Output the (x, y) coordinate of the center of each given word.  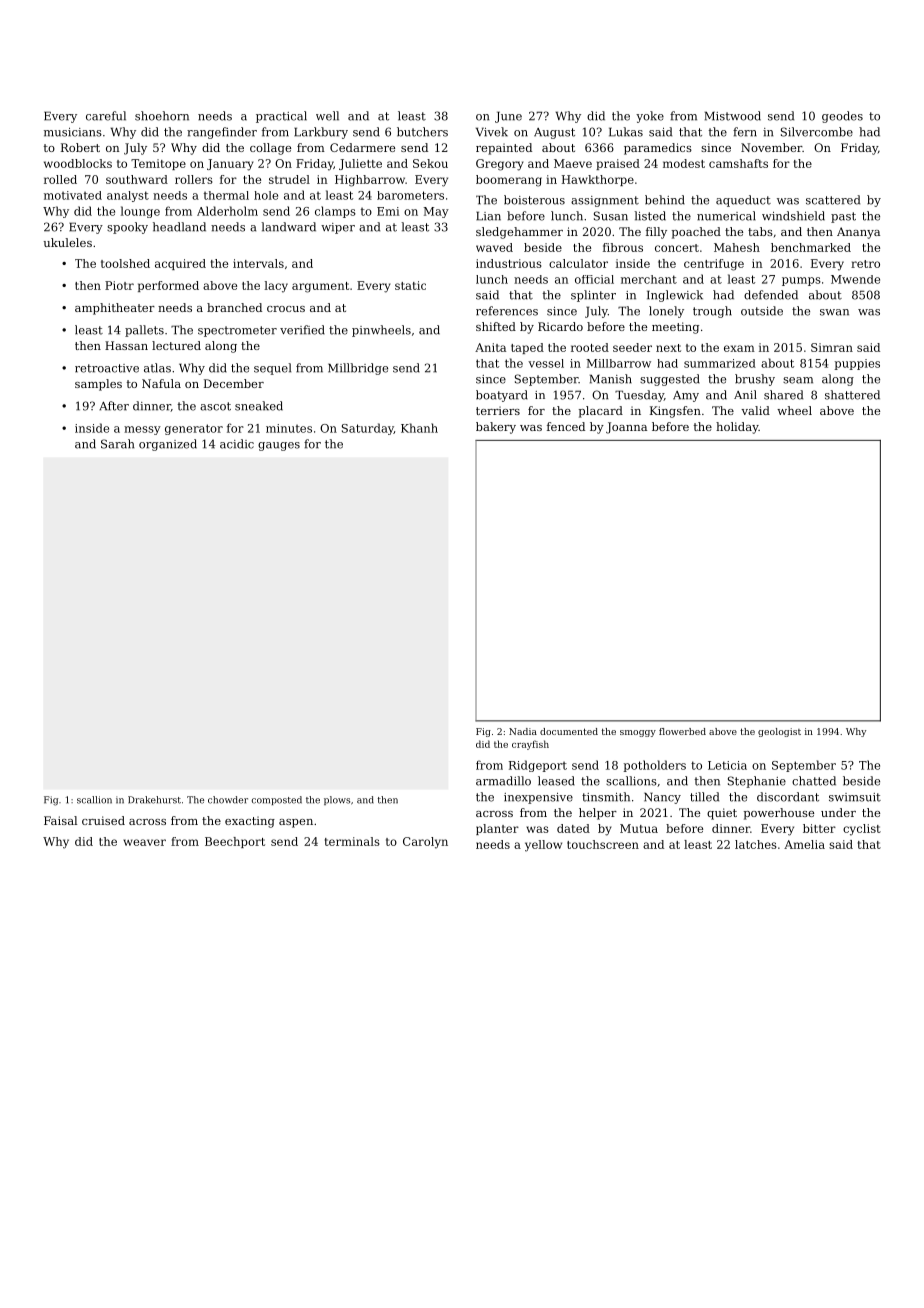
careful (106, 116)
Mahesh (737, 247)
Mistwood (733, 116)
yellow (543, 846)
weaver (144, 842)
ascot (215, 406)
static (410, 285)
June (508, 117)
